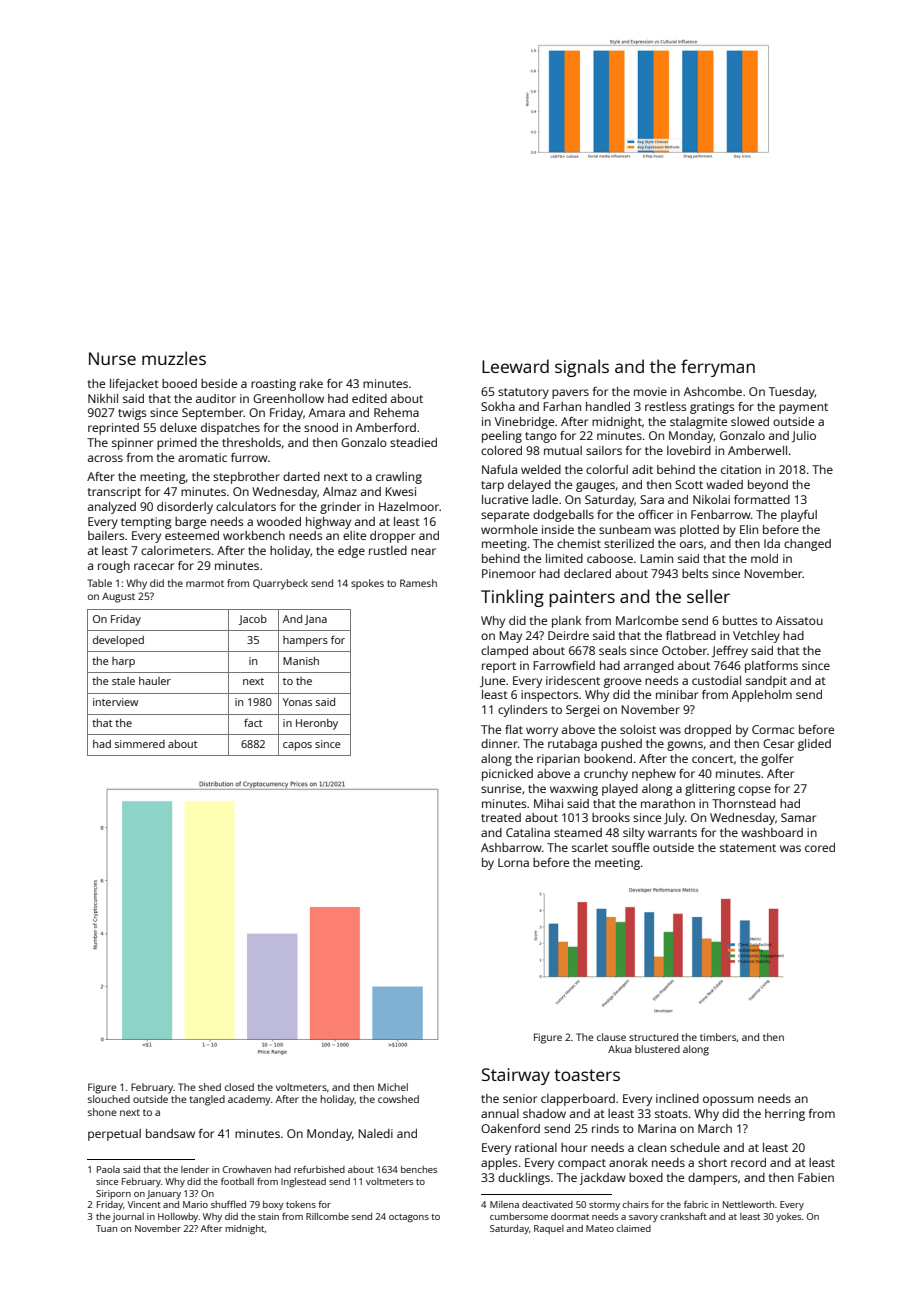  I want to click on Sokha, so click(498, 406).
